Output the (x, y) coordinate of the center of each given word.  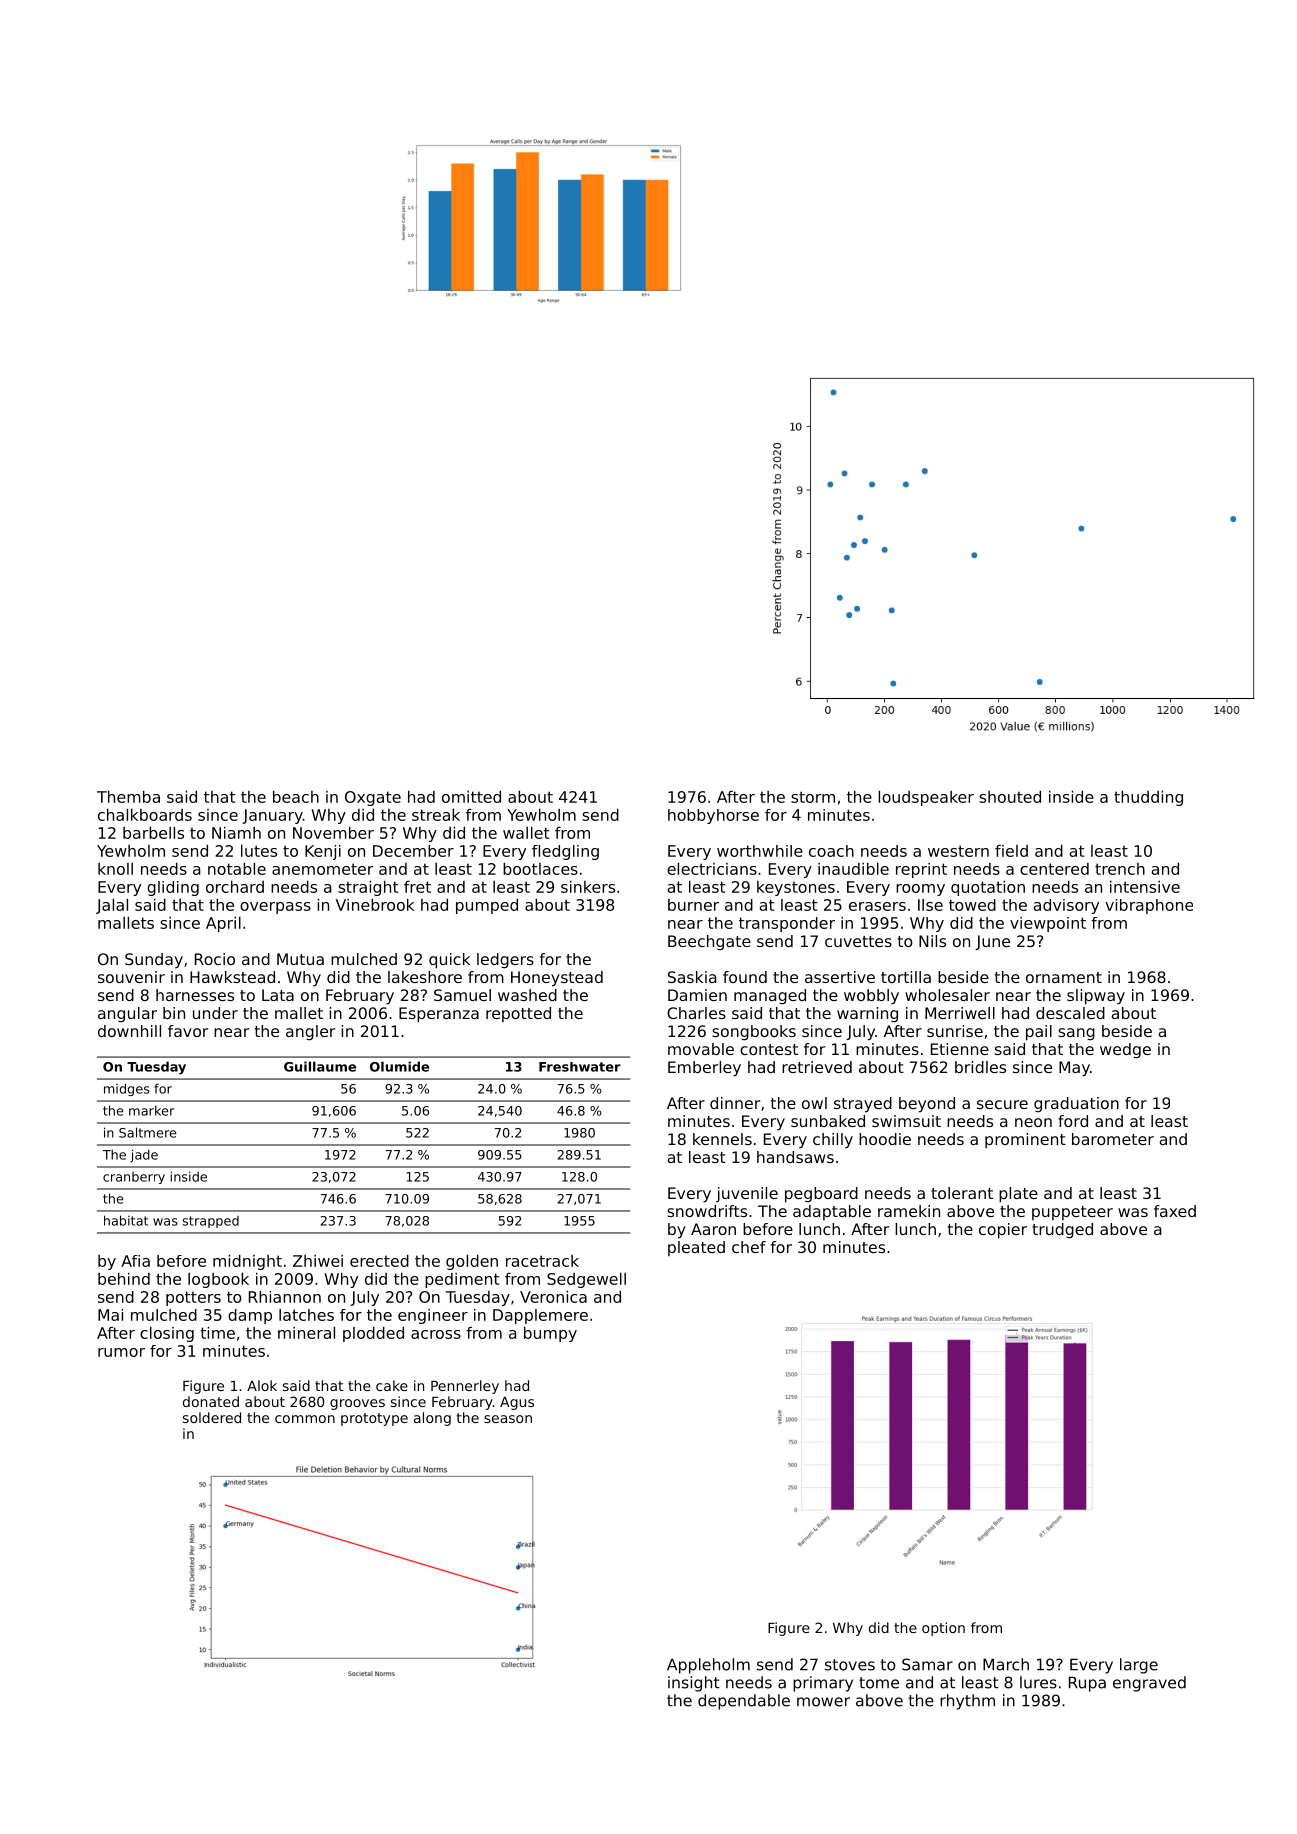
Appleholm (708, 1666)
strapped (210, 1222)
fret (417, 887)
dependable (744, 1702)
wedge (1125, 1051)
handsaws (795, 1157)
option (943, 1629)
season (508, 1419)
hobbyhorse (713, 816)
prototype (374, 1419)
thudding (1148, 798)
